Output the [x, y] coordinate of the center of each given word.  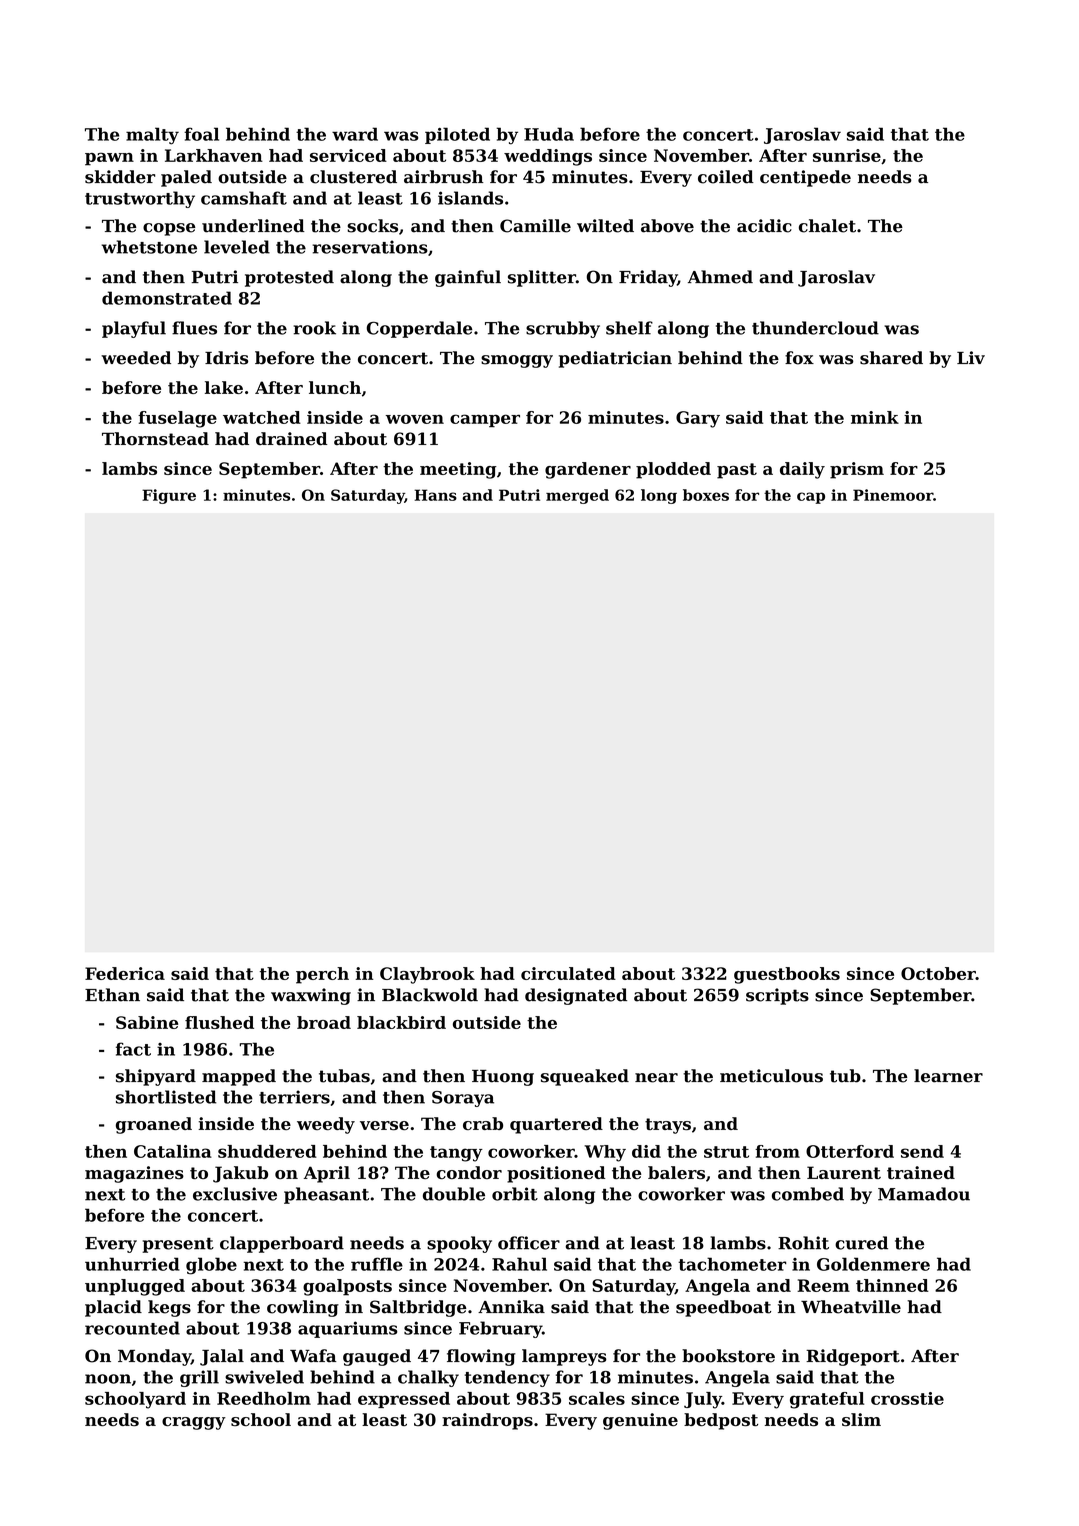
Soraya [463, 1099]
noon [108, 1379]
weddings [548, 157]
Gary [698, 419]
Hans [436, 495]
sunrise [847, 155]
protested [289, 278]
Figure [169, 496]
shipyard [156, 1077]
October [938, 973]
